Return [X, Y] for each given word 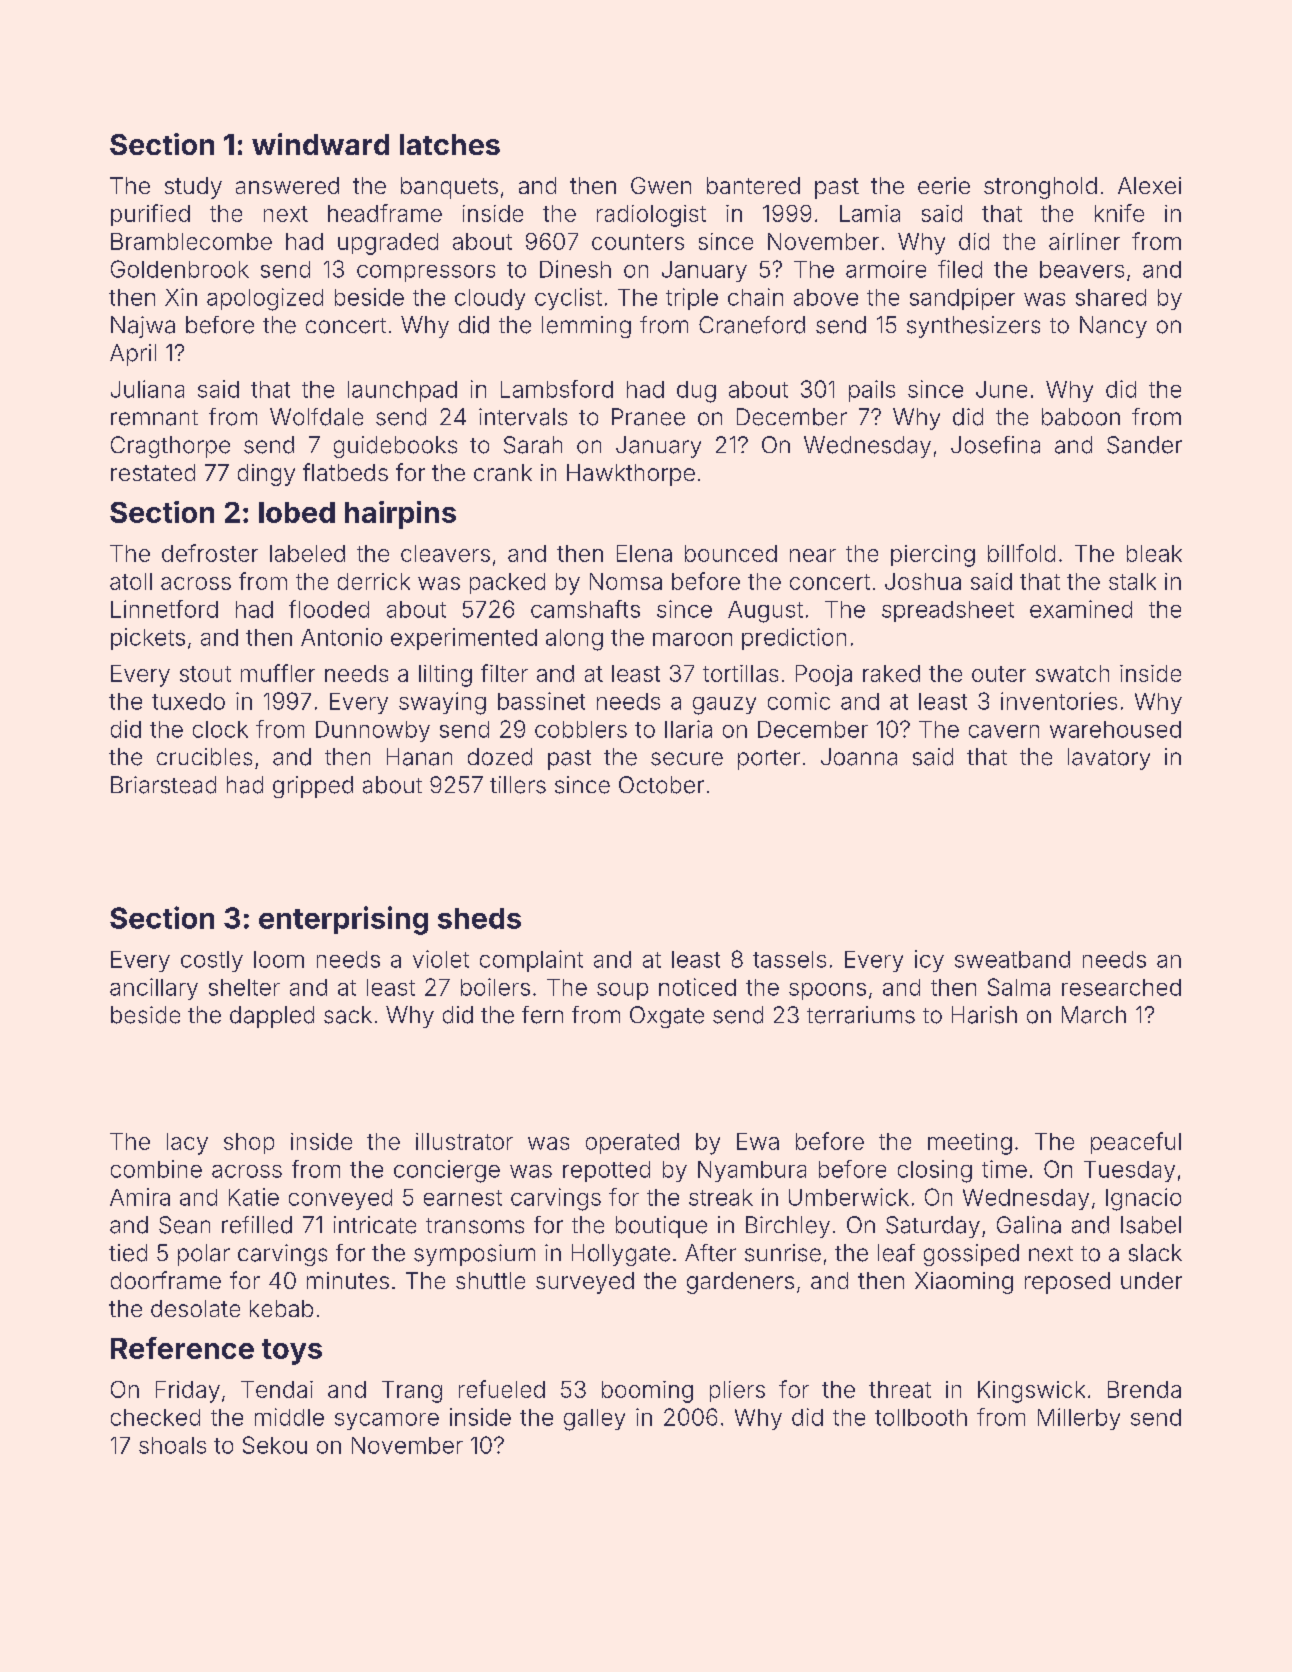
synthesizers [973, 327]
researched [1121, 987]
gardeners [740, 1283]
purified [150, 215]
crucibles [204, 757]
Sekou [275, 1445]
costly [212, 961]
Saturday [933, 1227]
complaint [531, 961]
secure [687, 759]
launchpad [402, 391]
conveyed [340, 1199]
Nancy [1113, 327]
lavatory [1109, 759]
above [826, 297]
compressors [426, 273]
